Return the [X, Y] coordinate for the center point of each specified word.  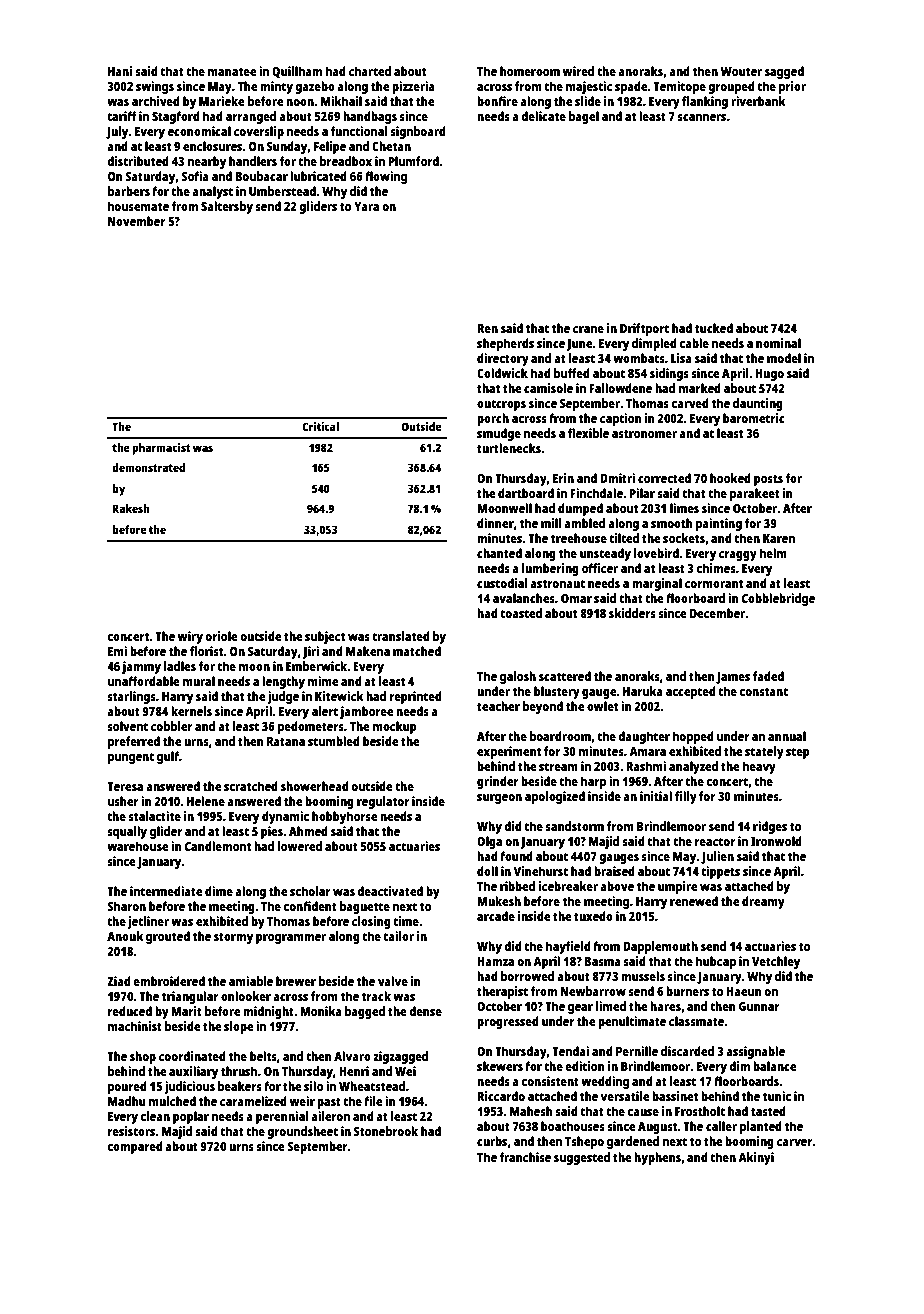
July [117, 132]
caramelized [253, 1101]
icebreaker [568, 886]
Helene [206, 801]
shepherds [505, 344]
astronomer [644, 433]
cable [694, 343]
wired [578, 71]
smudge [499, 434]
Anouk [125, 936]
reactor [715, 841]
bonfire [497, 101]
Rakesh [131, 508]
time [406, 921]
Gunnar [759, 1006]
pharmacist [161, 449]
